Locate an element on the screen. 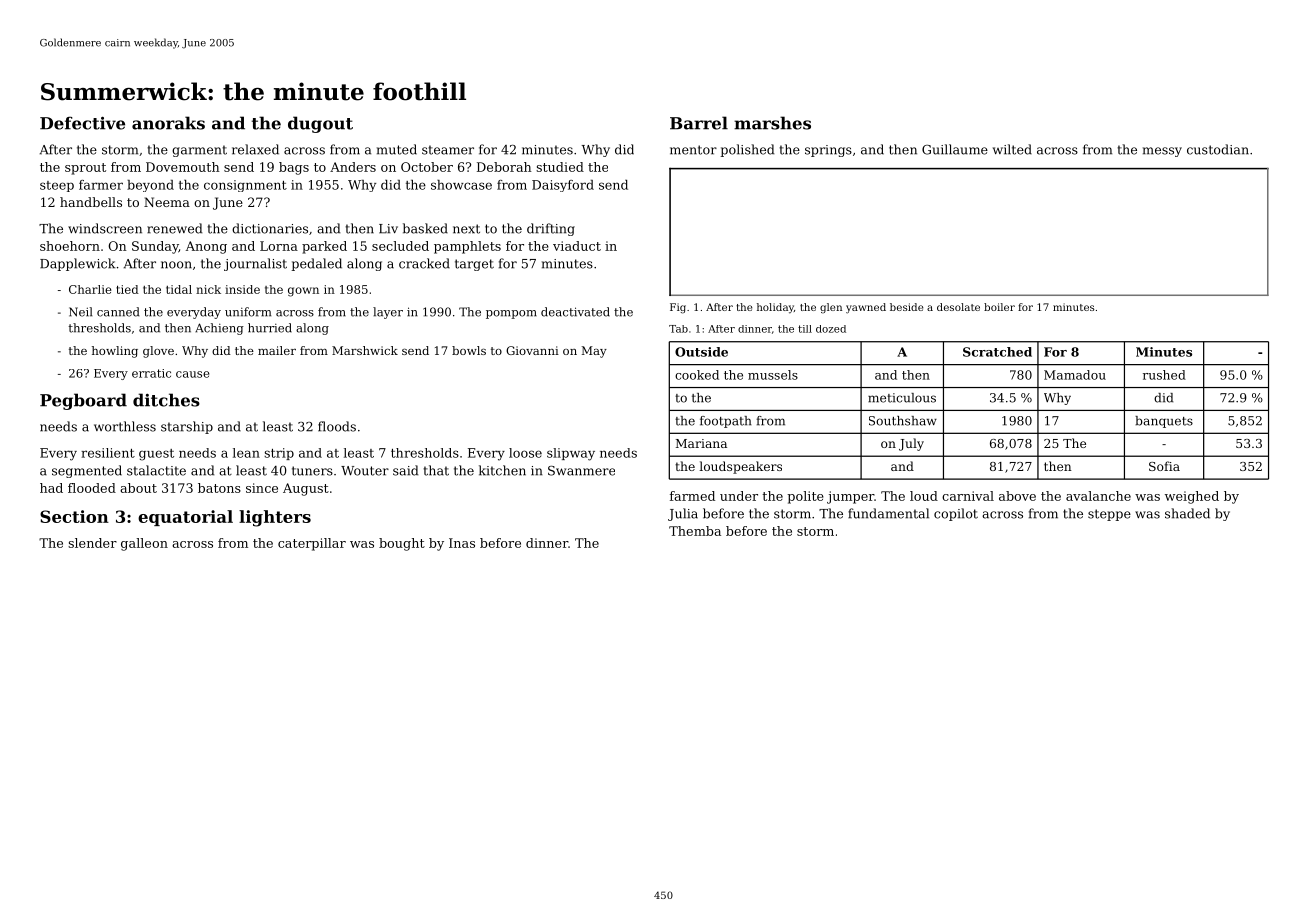 The image size is (1308, 924). Dapplewick is located at coordinates (77, 264).
